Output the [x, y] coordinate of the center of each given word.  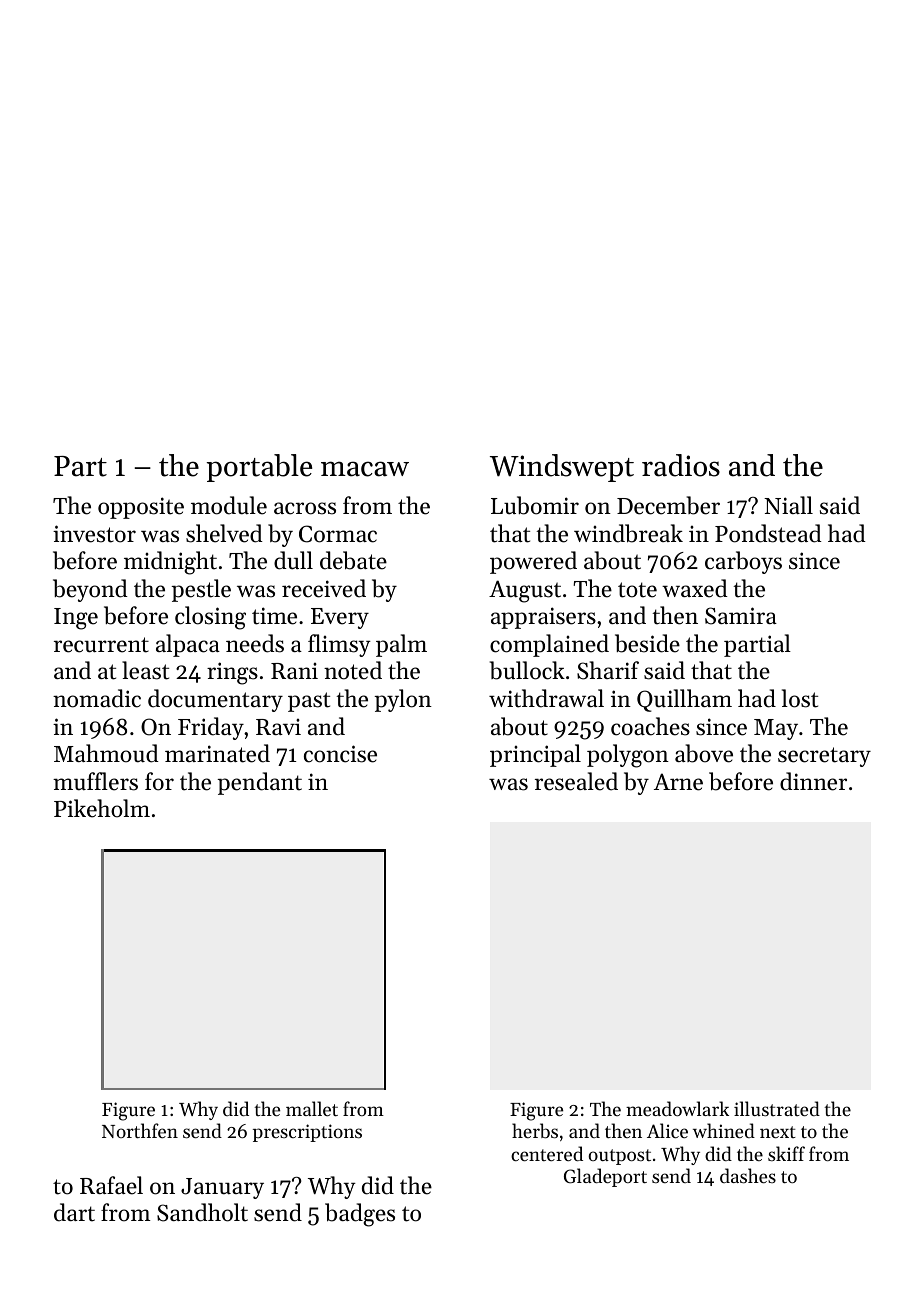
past [309, 702]
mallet [312, 1108]
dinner [813, 781]
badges [360, 1215]
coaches [650, 726]
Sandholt [202, 1212]
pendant [259, 783]
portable [259, 468]
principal [535, 755]
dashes [748, 1175]
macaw [365, 469]
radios [681, 465]
